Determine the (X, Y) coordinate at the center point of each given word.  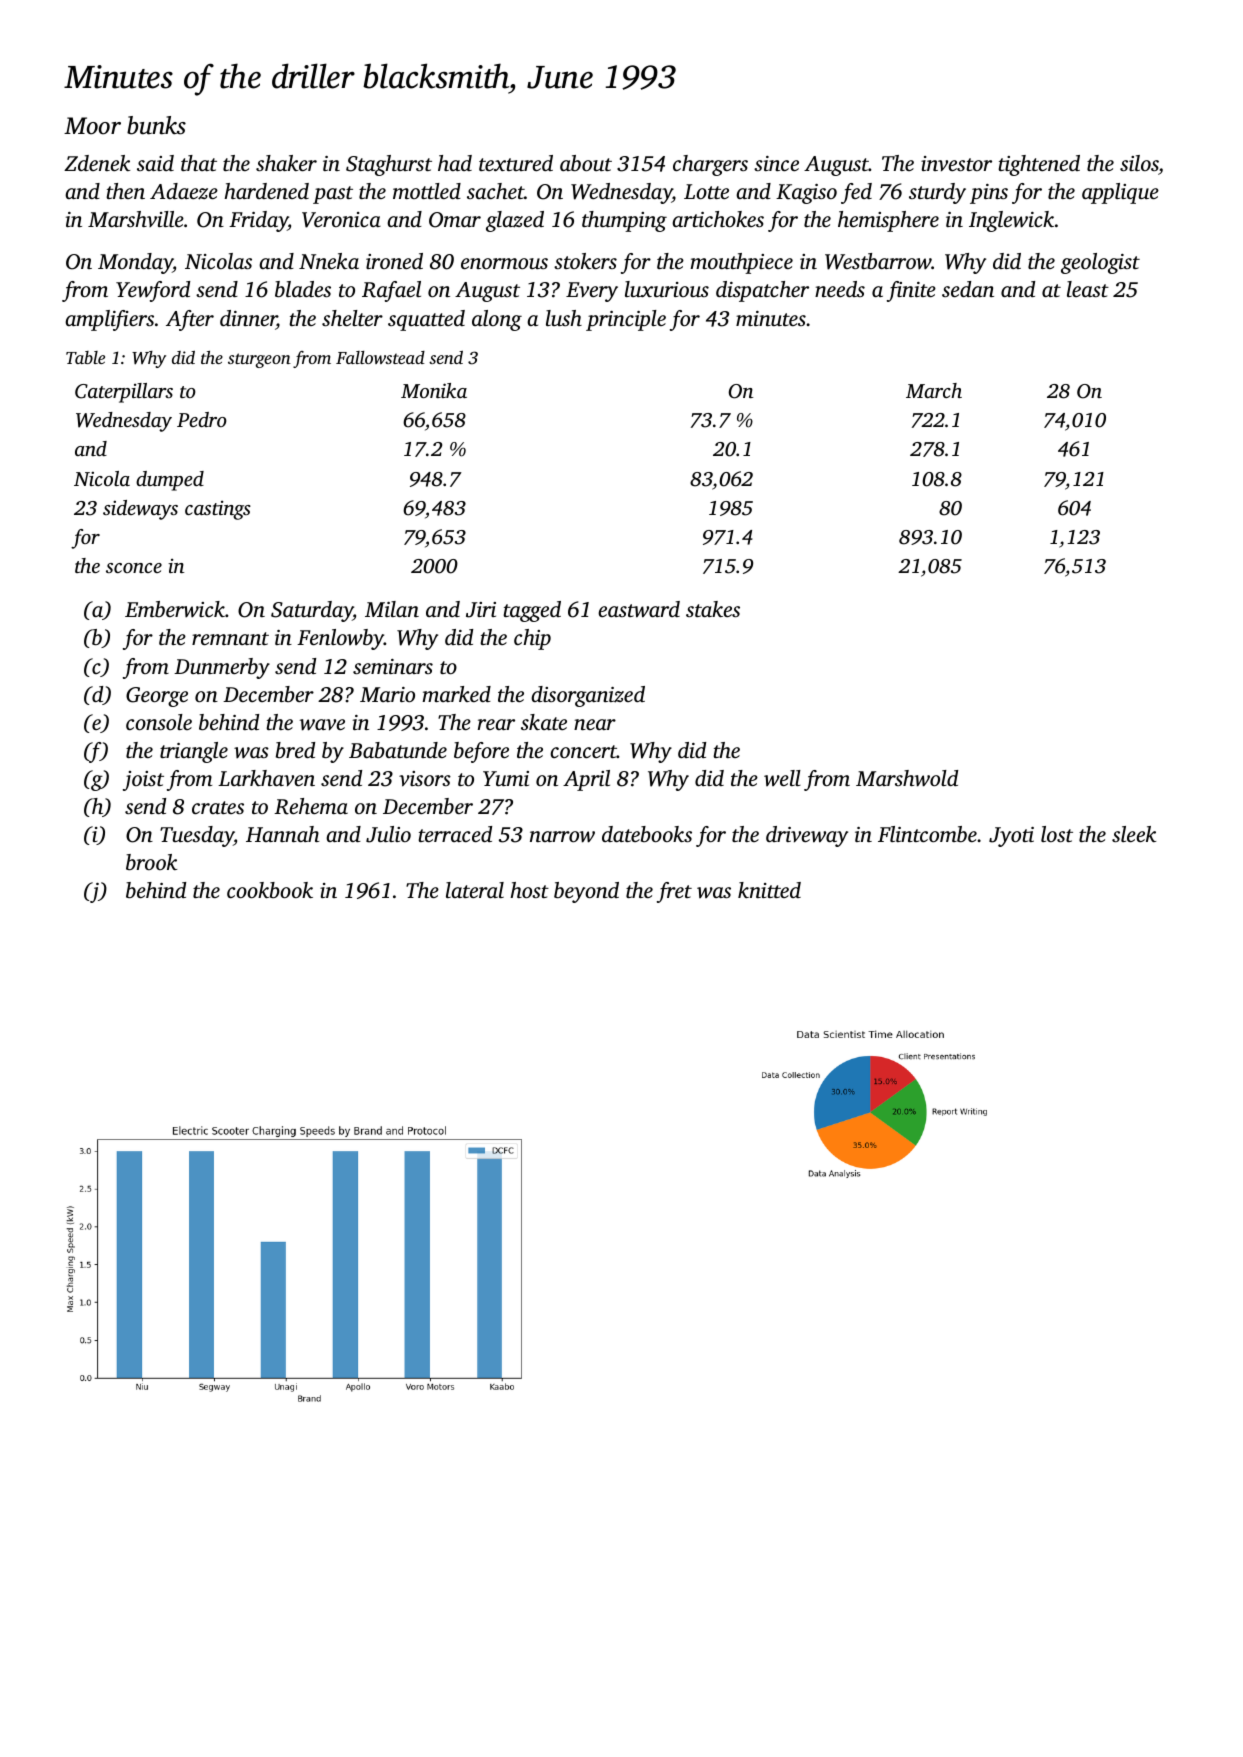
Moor (92, 126)
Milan (392, 609)
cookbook (270, 890)
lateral (475, 890)
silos (1139, 165)
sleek (1134, 834)
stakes (713, 609)
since (776, 163)
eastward (639, 609)
